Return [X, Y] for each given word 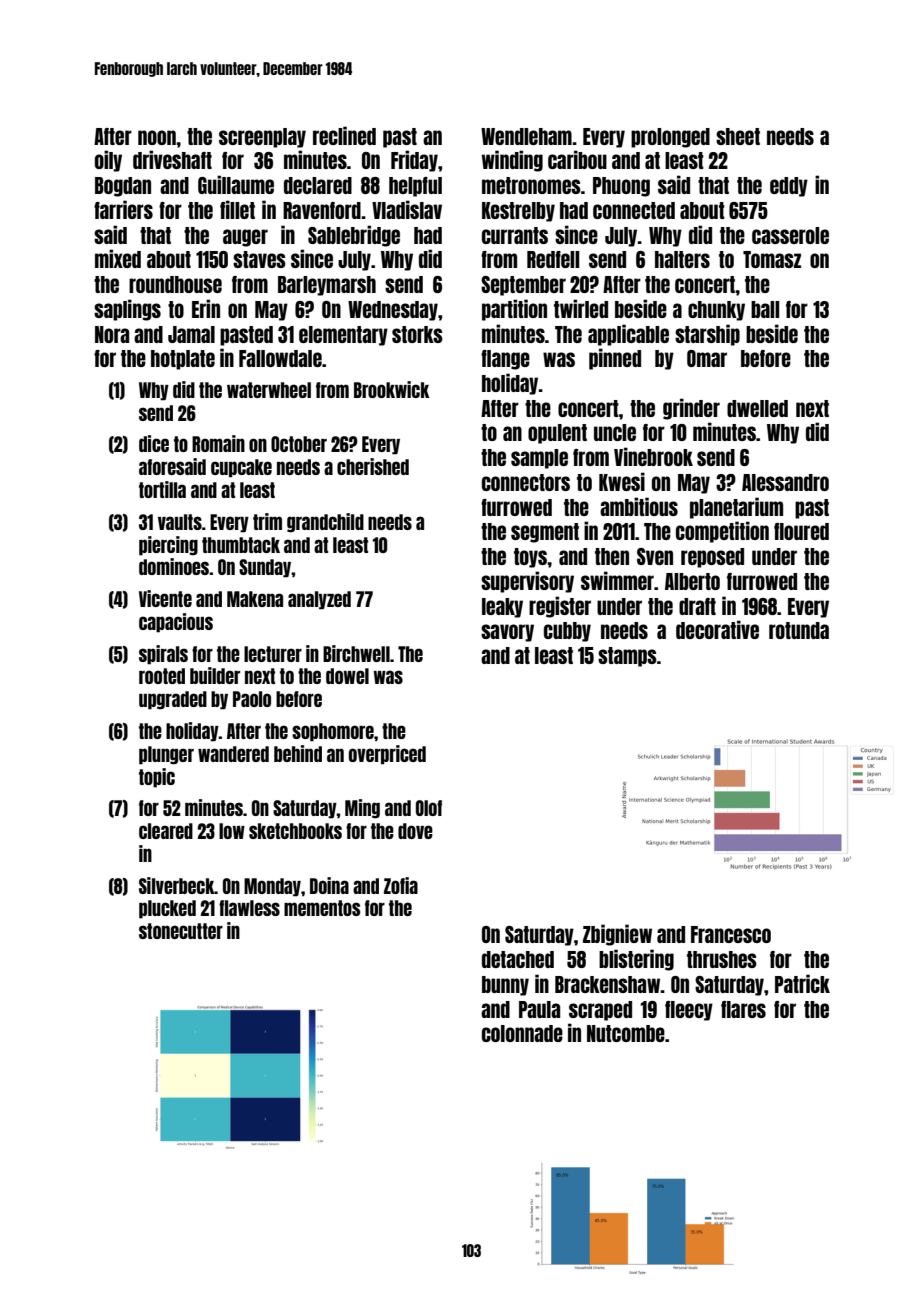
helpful [415, 187]
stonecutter [181, 931]
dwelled [757, 408]
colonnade [522, 1033]
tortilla [162, 489]
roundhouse [175, 284]
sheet [738, 136]
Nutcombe [626, 1033]
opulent [557, 434]
